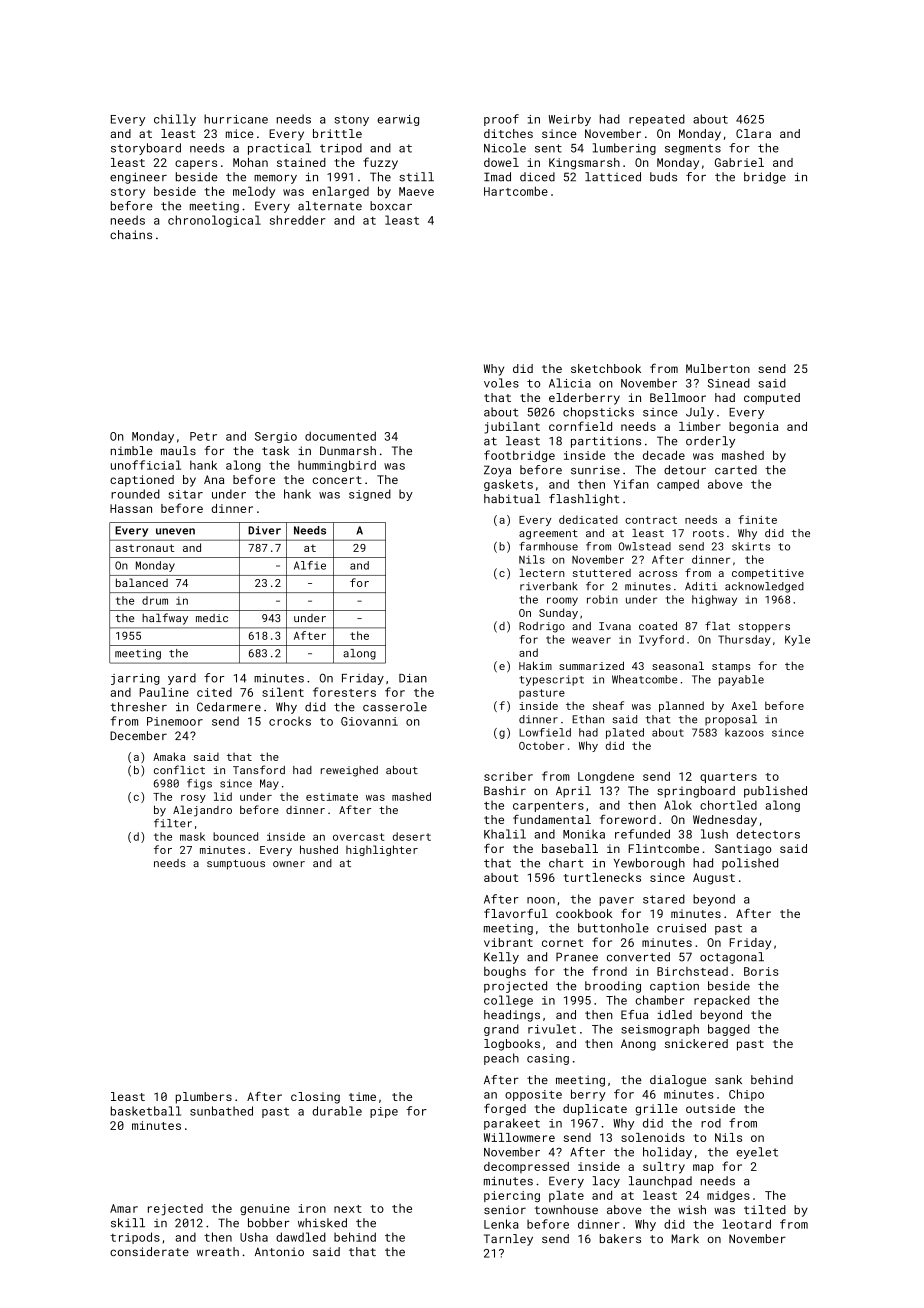 The height and width of the document is (1308, 924). Describe the element at coordinates (772, 399) in the document. I see `computed` at that location.
